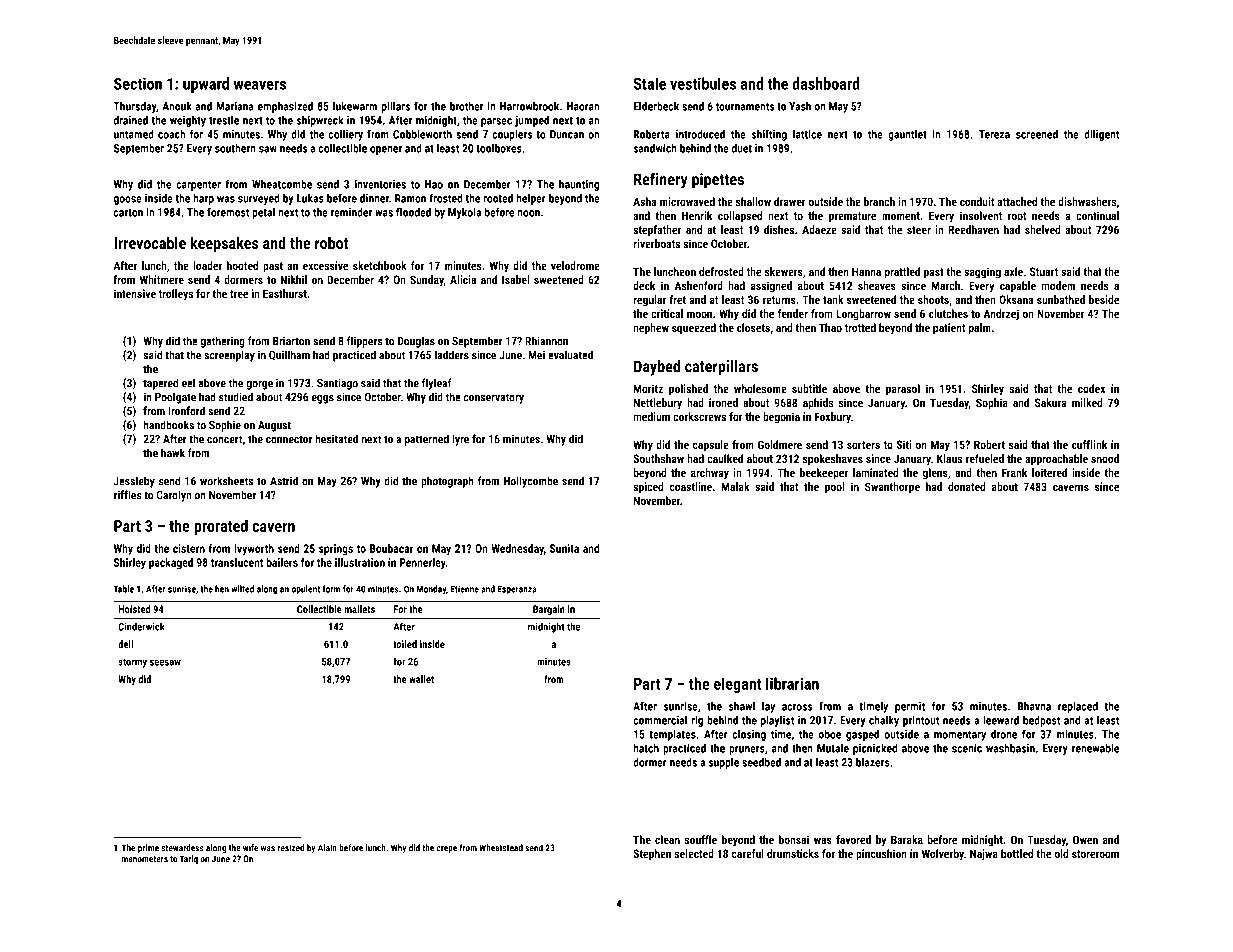 This screenshot has width=1233, height=952. I want to click on Alain, so click(327, 848).
